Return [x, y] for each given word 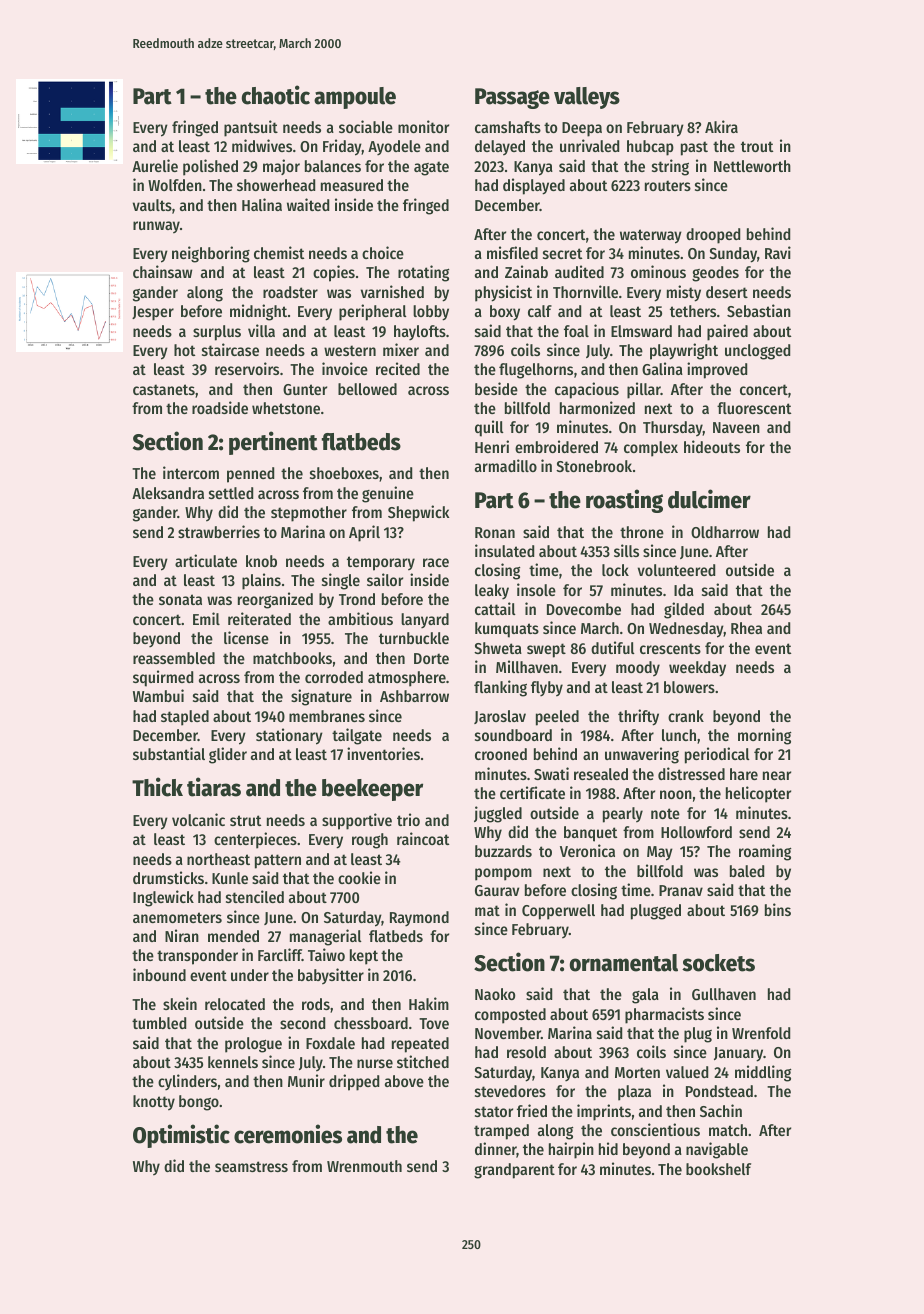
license [246, 637]
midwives [262, 145]
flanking [500, 688]
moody [638, 669]
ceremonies [288, 1134]
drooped [713, 236]
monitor [423, 126]
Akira [721, 126]
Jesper [153, 313]
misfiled [512, 252]
